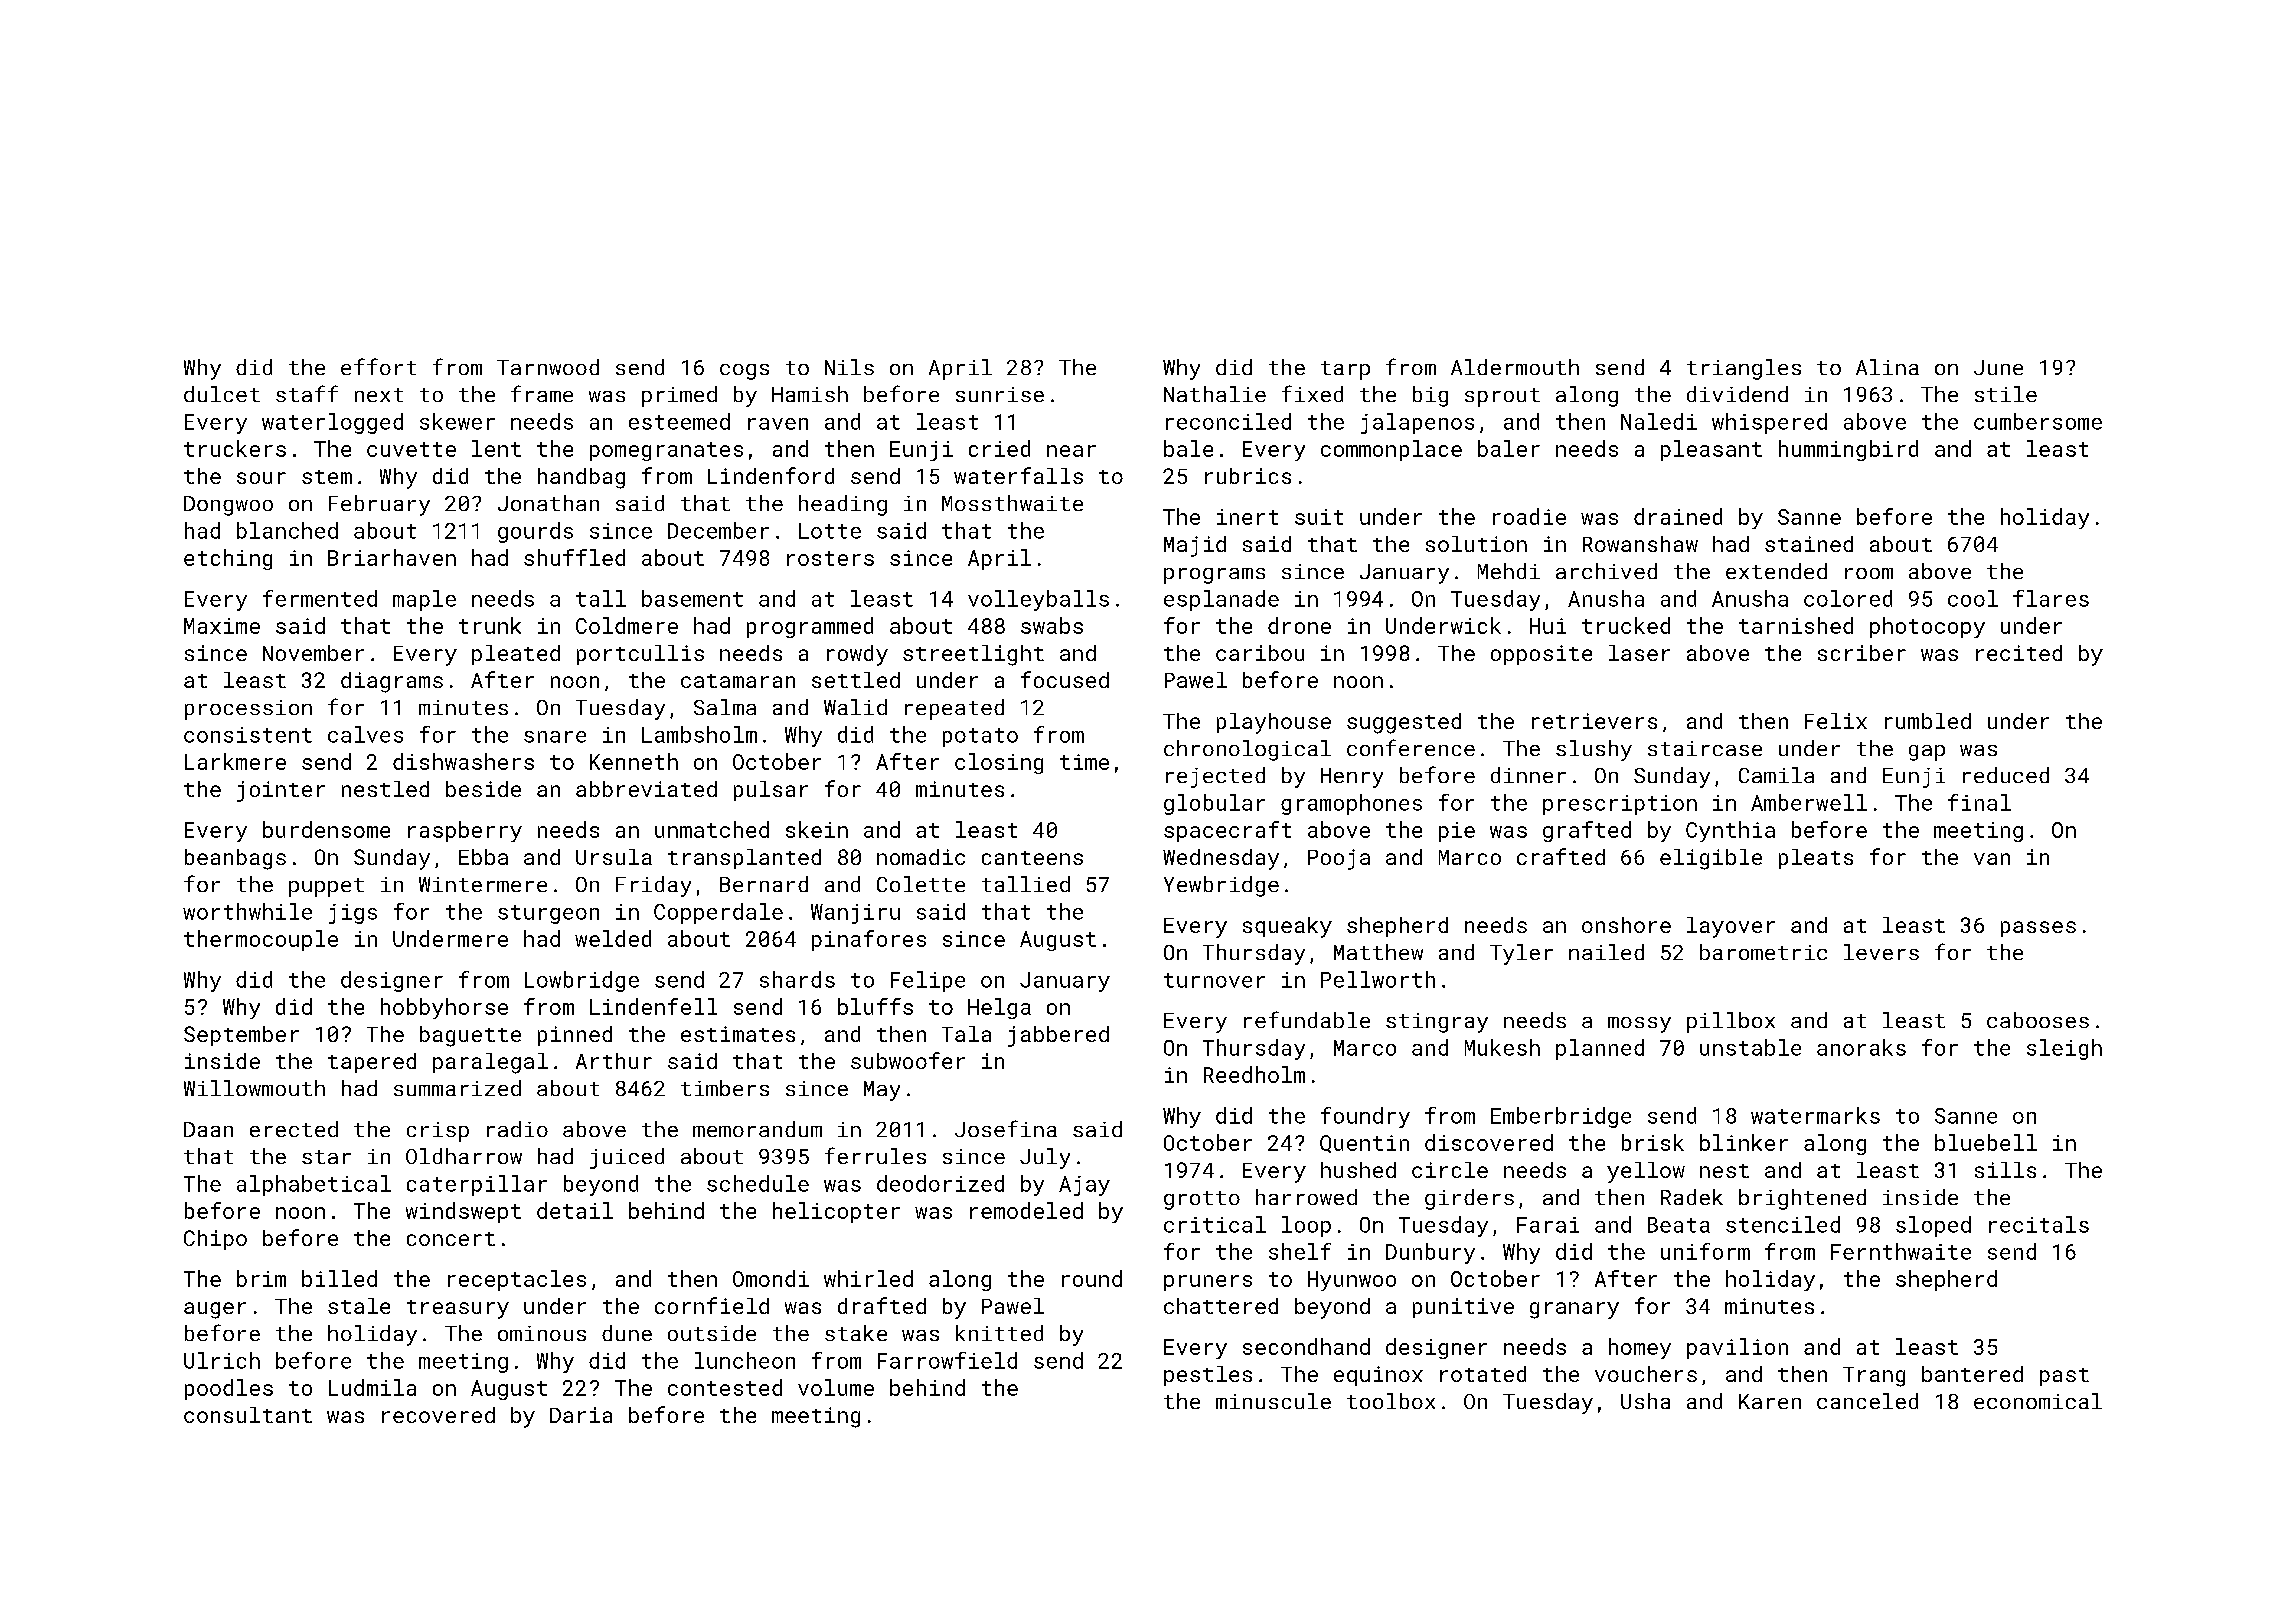 This screenshot has width=2292, height=1620. Describe the element at coordinates (836, 1212) in the screenshot. I see `helicopter` at that location.
